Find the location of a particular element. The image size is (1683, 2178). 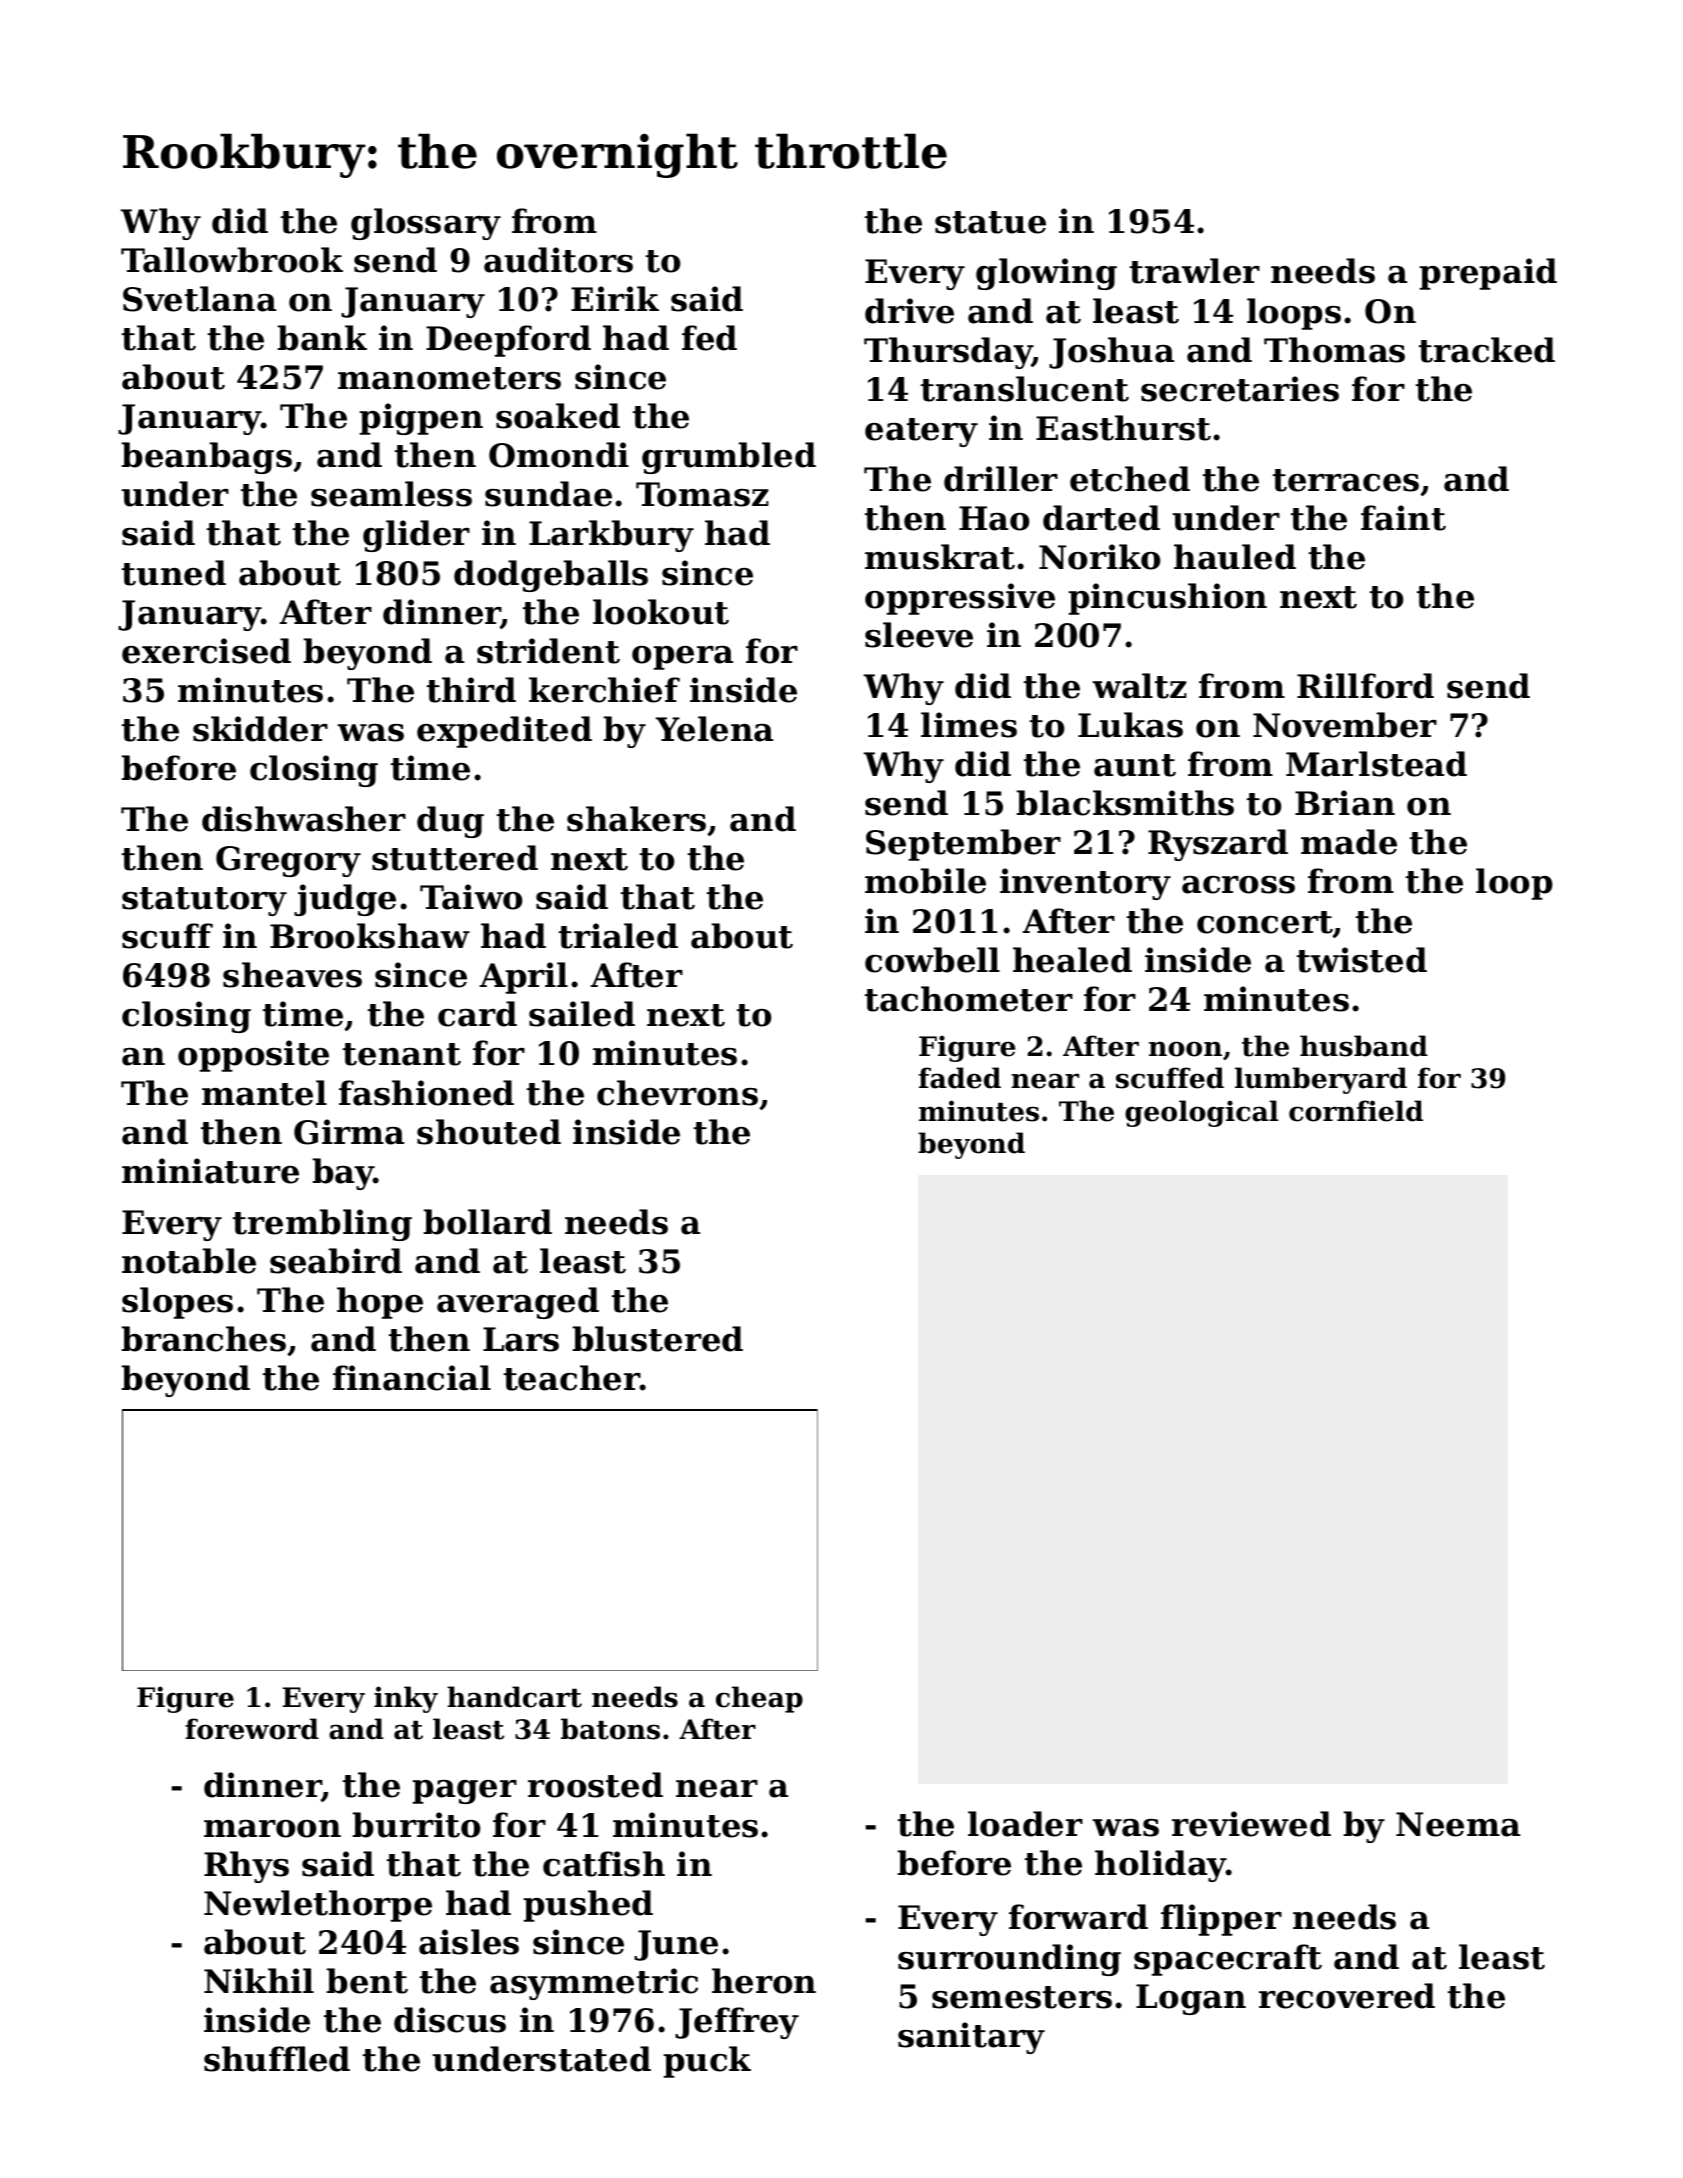

statue is located at coordinates (990, 222).
